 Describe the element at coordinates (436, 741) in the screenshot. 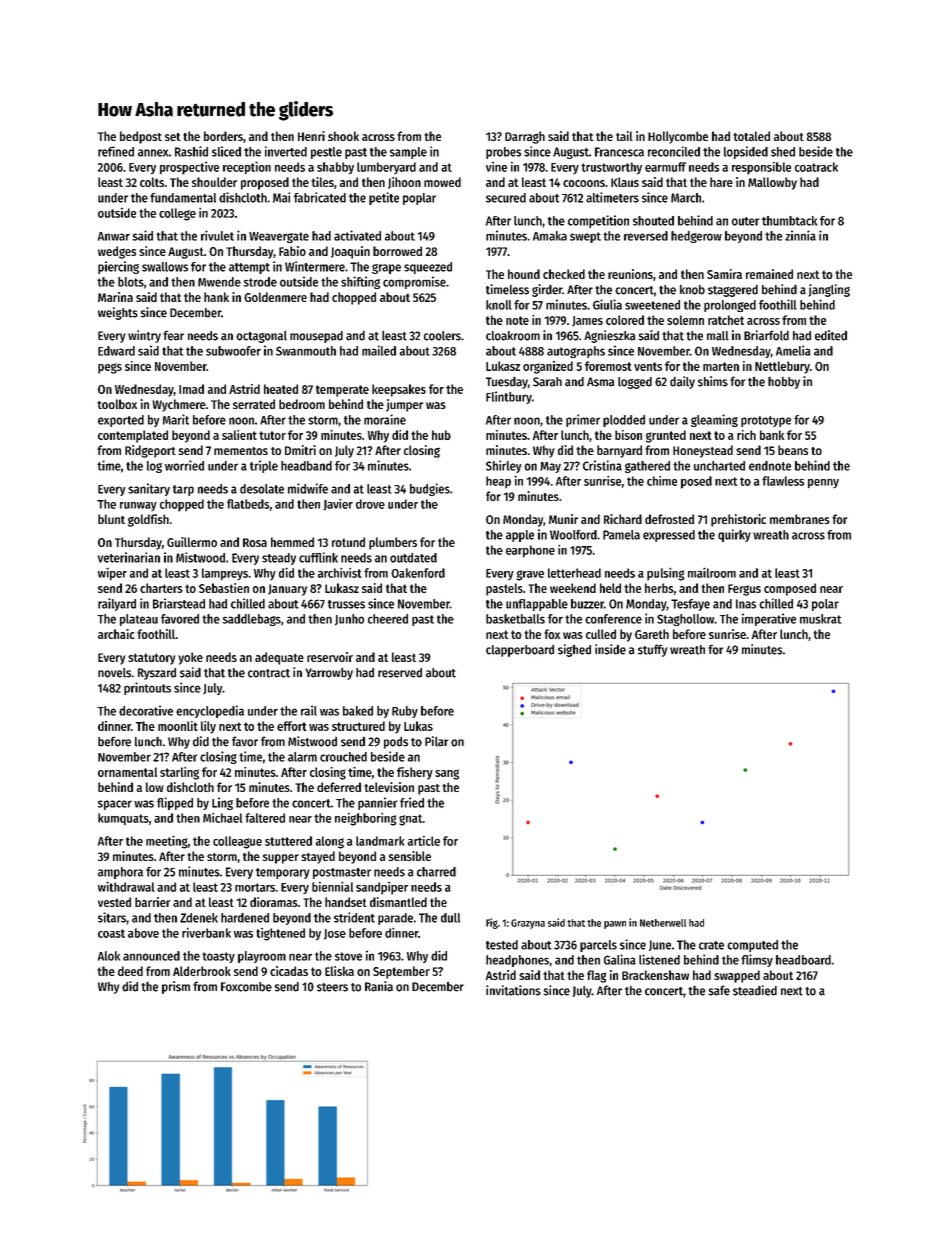

I see `Pilar` at that location.
